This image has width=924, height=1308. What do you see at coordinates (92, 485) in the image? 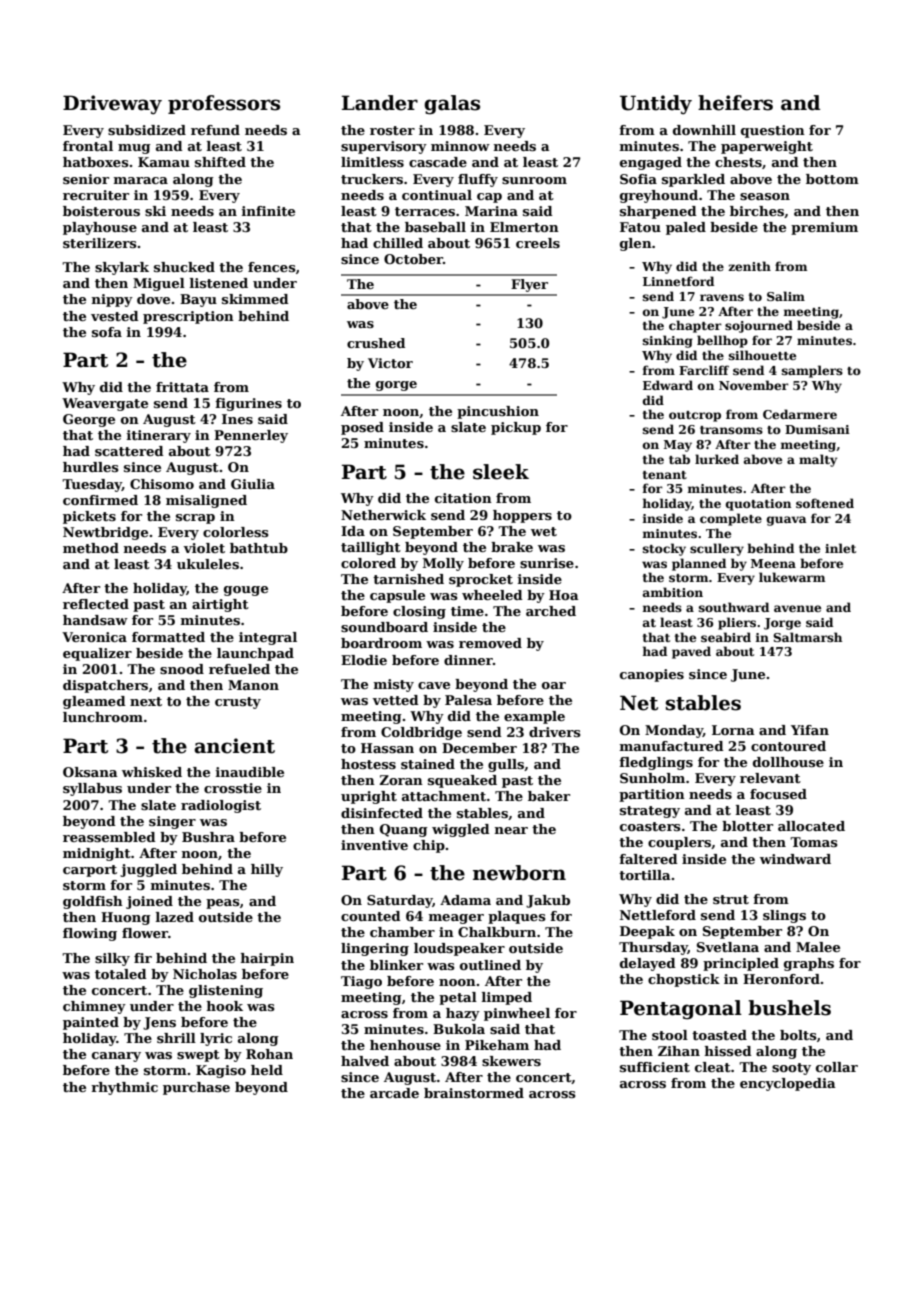
I see `Tuesday` at bounding box center [92, 485].
